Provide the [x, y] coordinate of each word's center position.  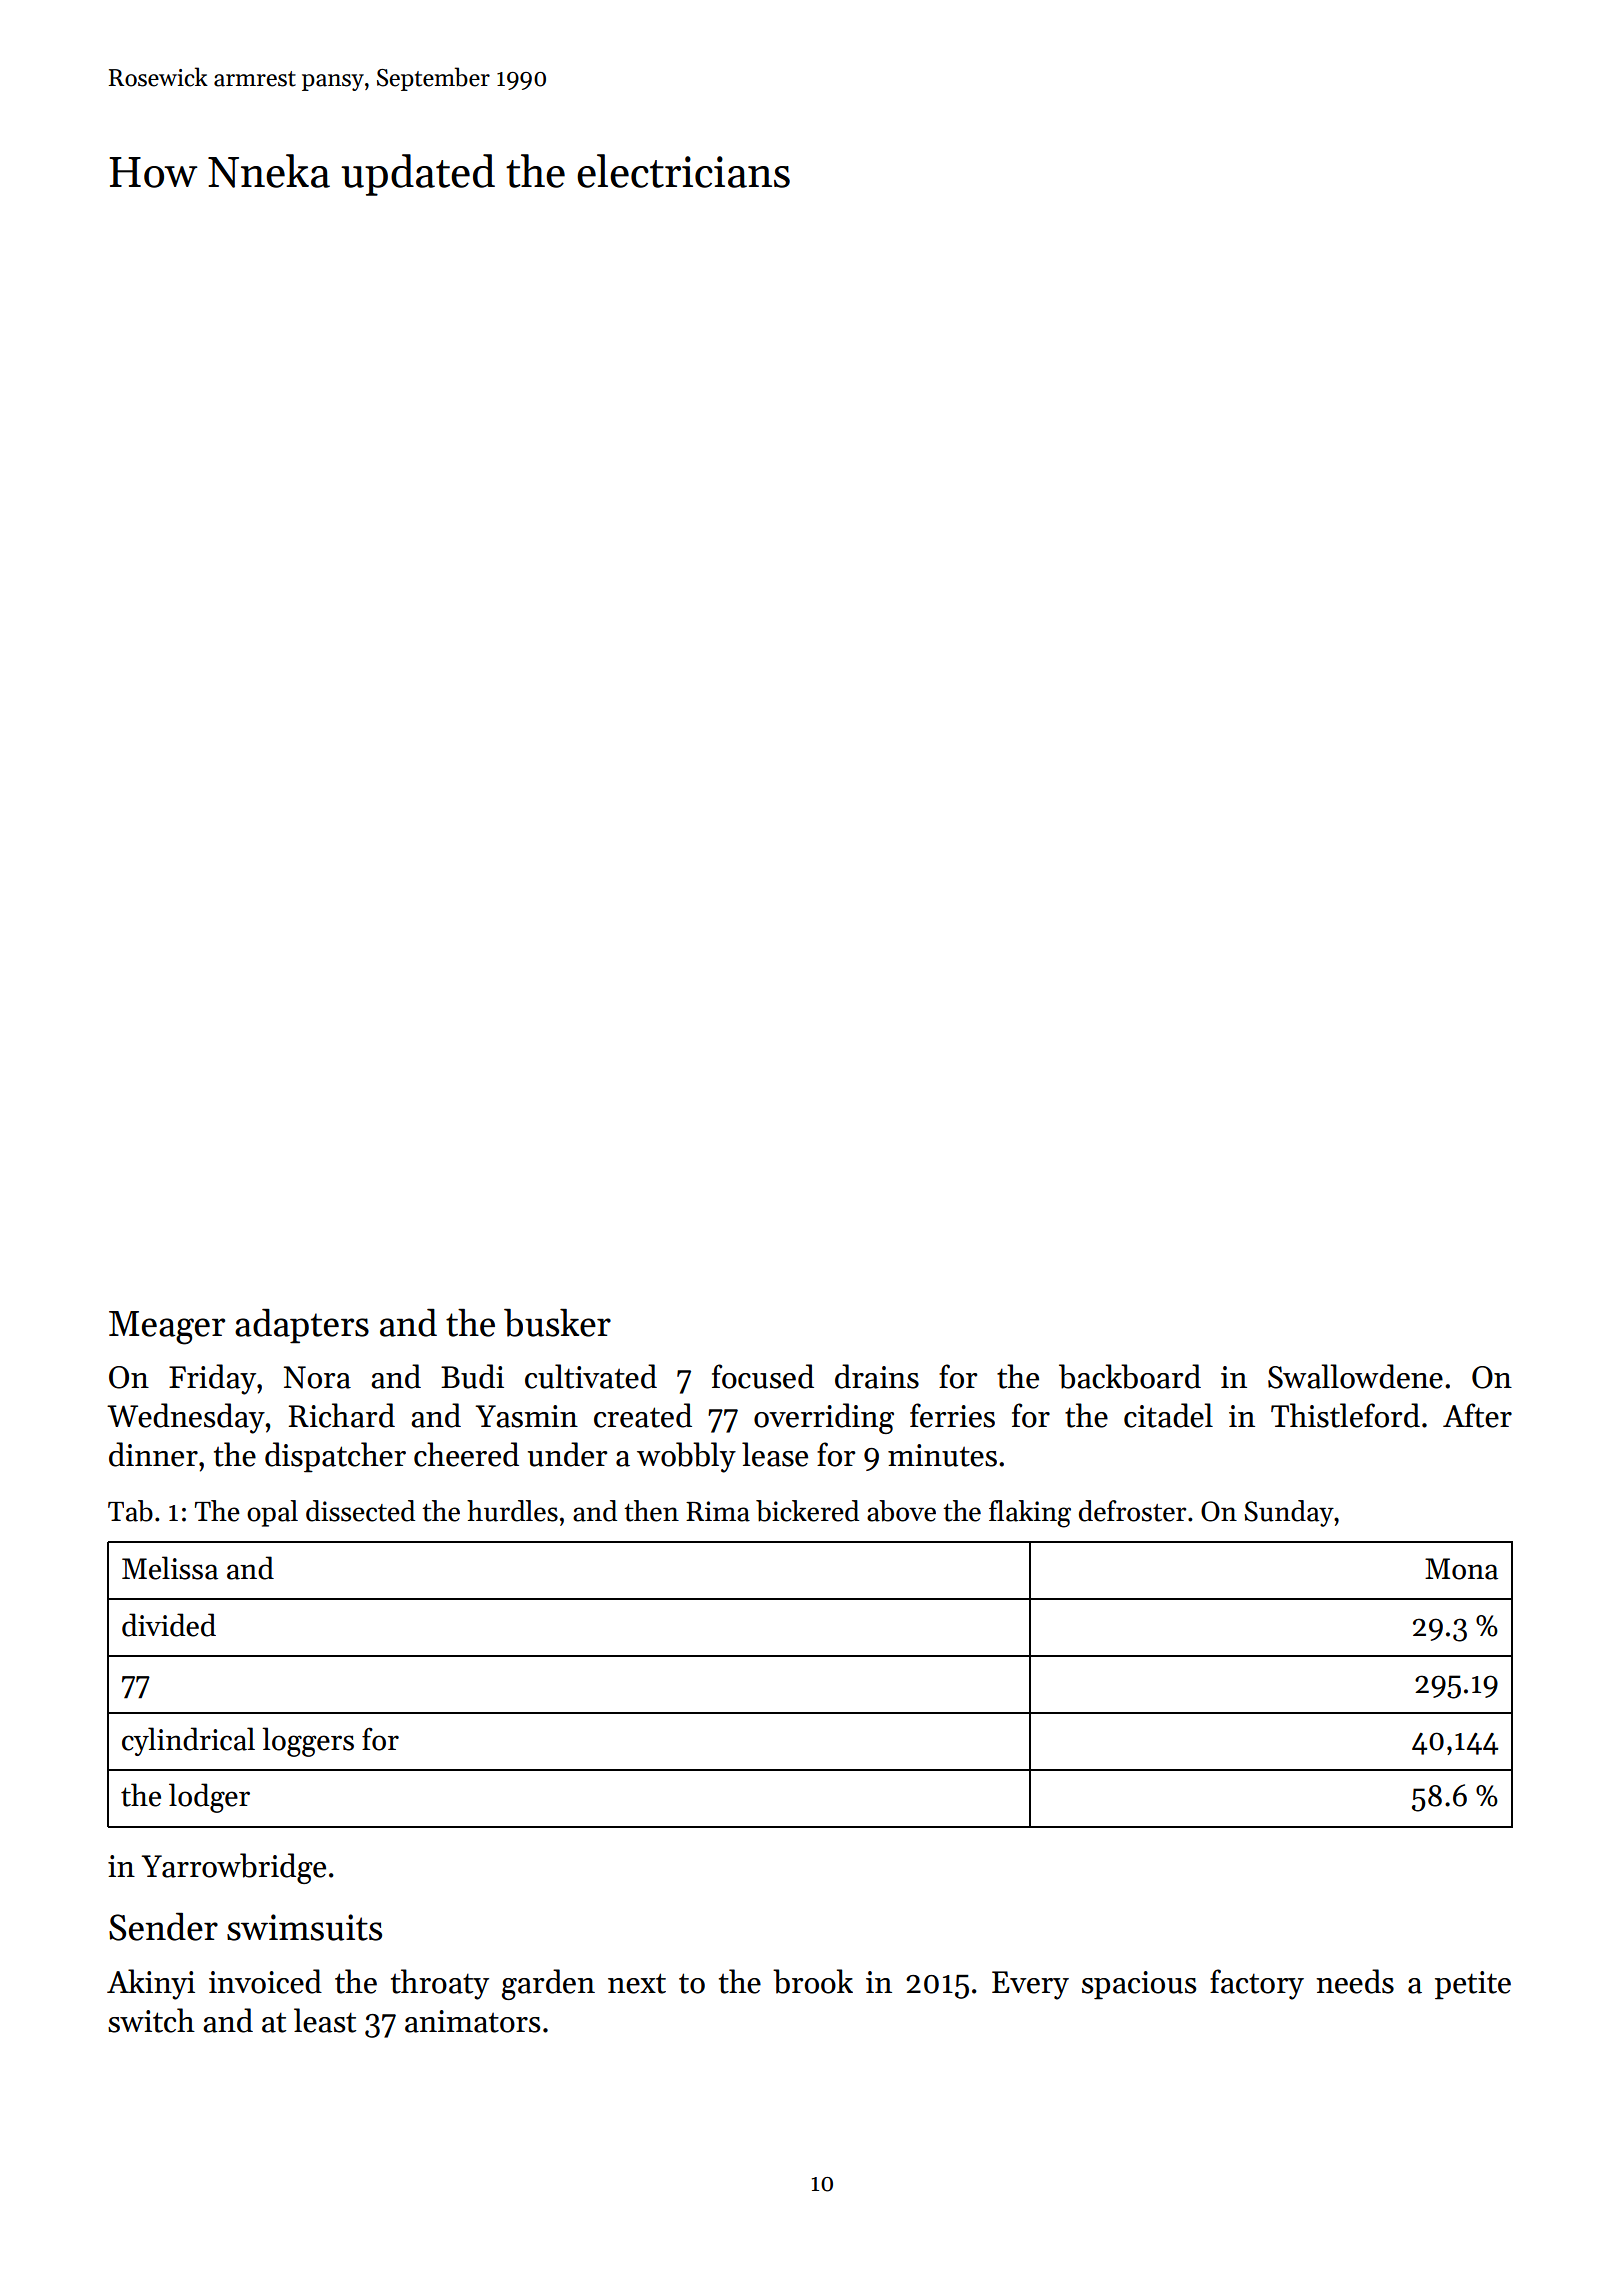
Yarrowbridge [233, 1868]
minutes [942, 1455]
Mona [1461, 1569]
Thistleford [1345, 1415]
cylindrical [188, 1741]
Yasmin [526, 1416]
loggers [308, 1742]
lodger [209, 1798]
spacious [1139, 1985]
